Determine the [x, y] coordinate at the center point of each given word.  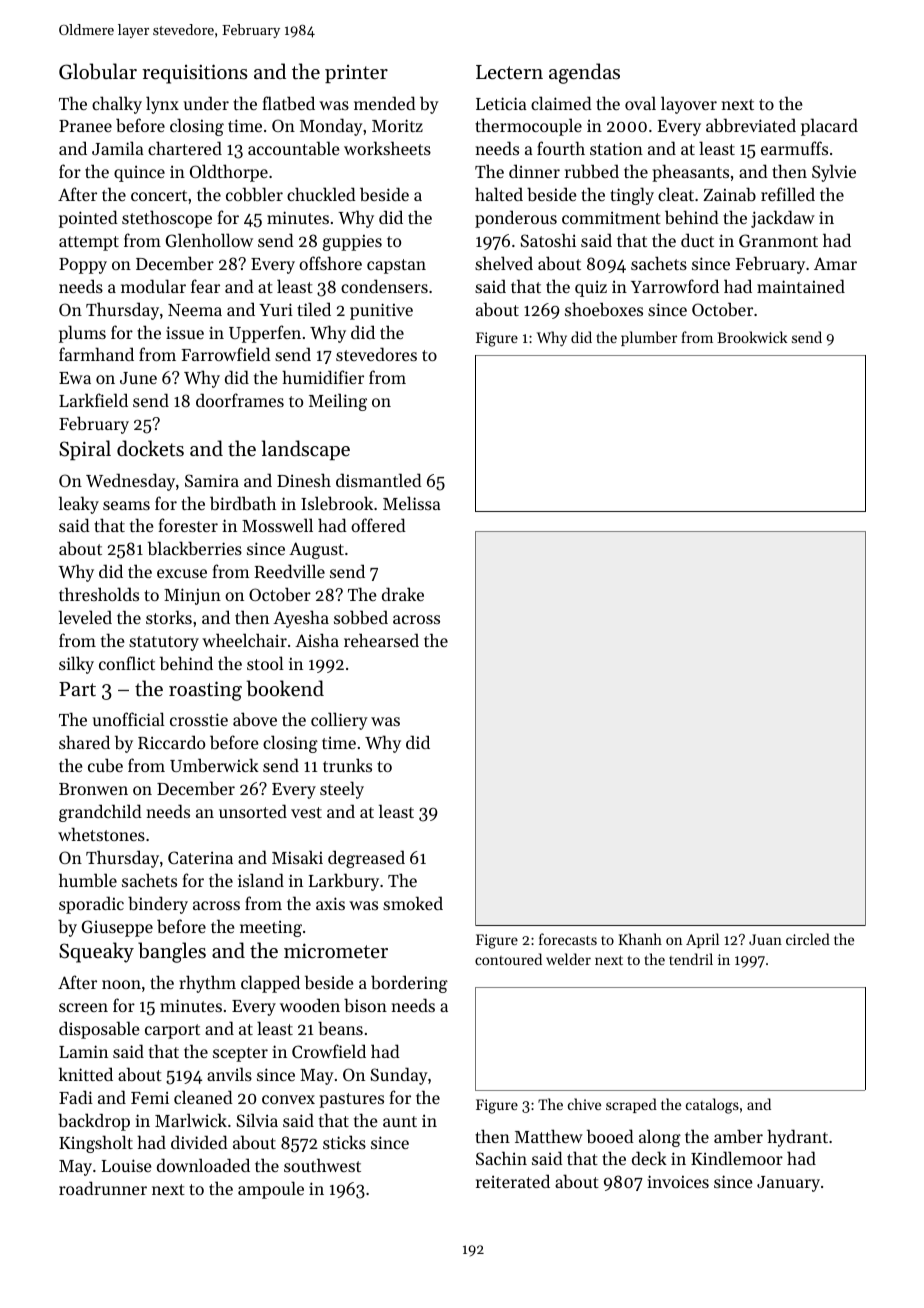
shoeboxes [604, 309]
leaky [79, 505]
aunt [400, 1121]
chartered [185, 148]
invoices [678, 1181]
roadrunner [103, 1188]
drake [403, 594]
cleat [676, 194]
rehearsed [381, 640]
